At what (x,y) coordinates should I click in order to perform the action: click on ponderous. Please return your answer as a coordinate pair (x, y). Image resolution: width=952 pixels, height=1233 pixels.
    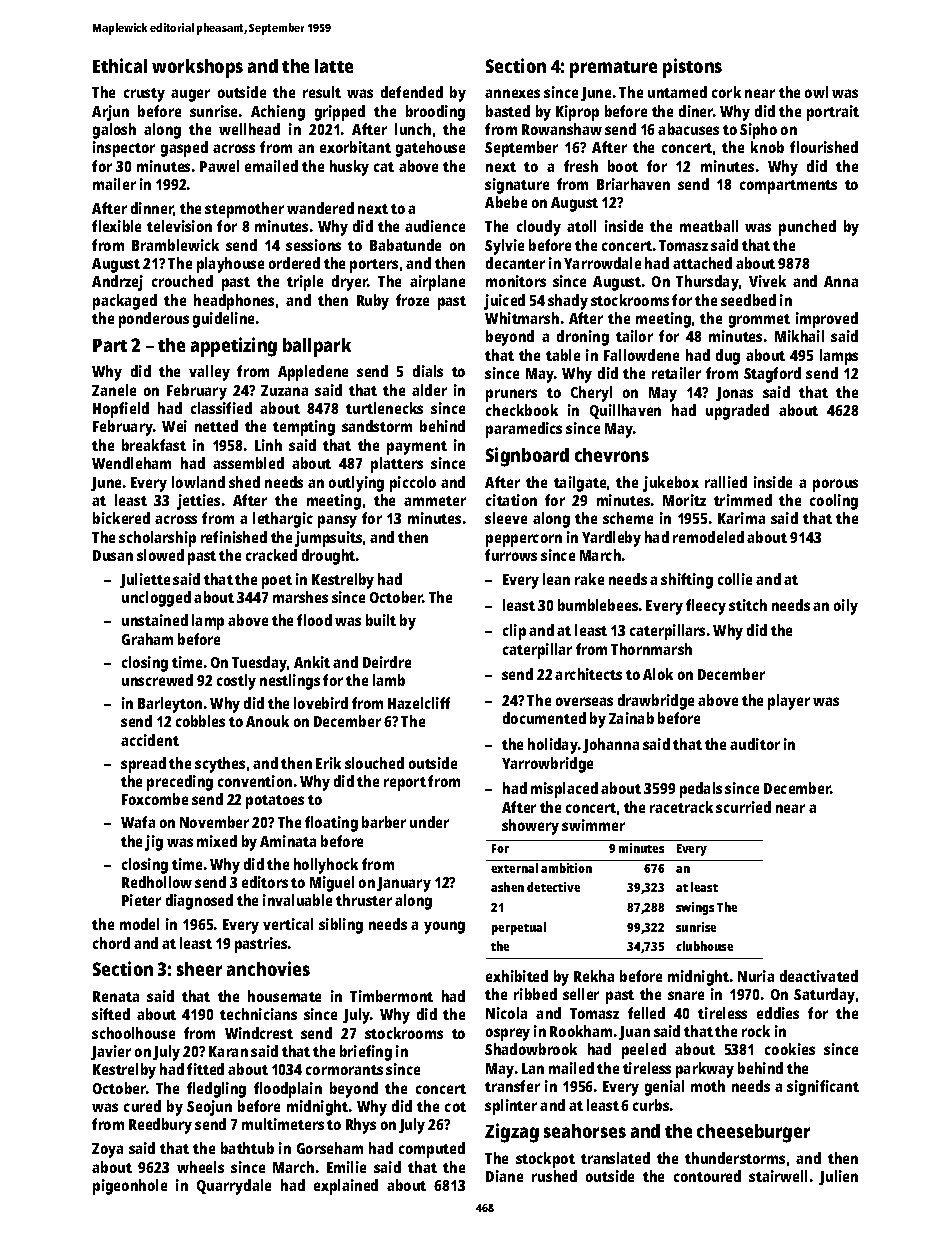
    Looking at the image, I should click on (154, 320).
